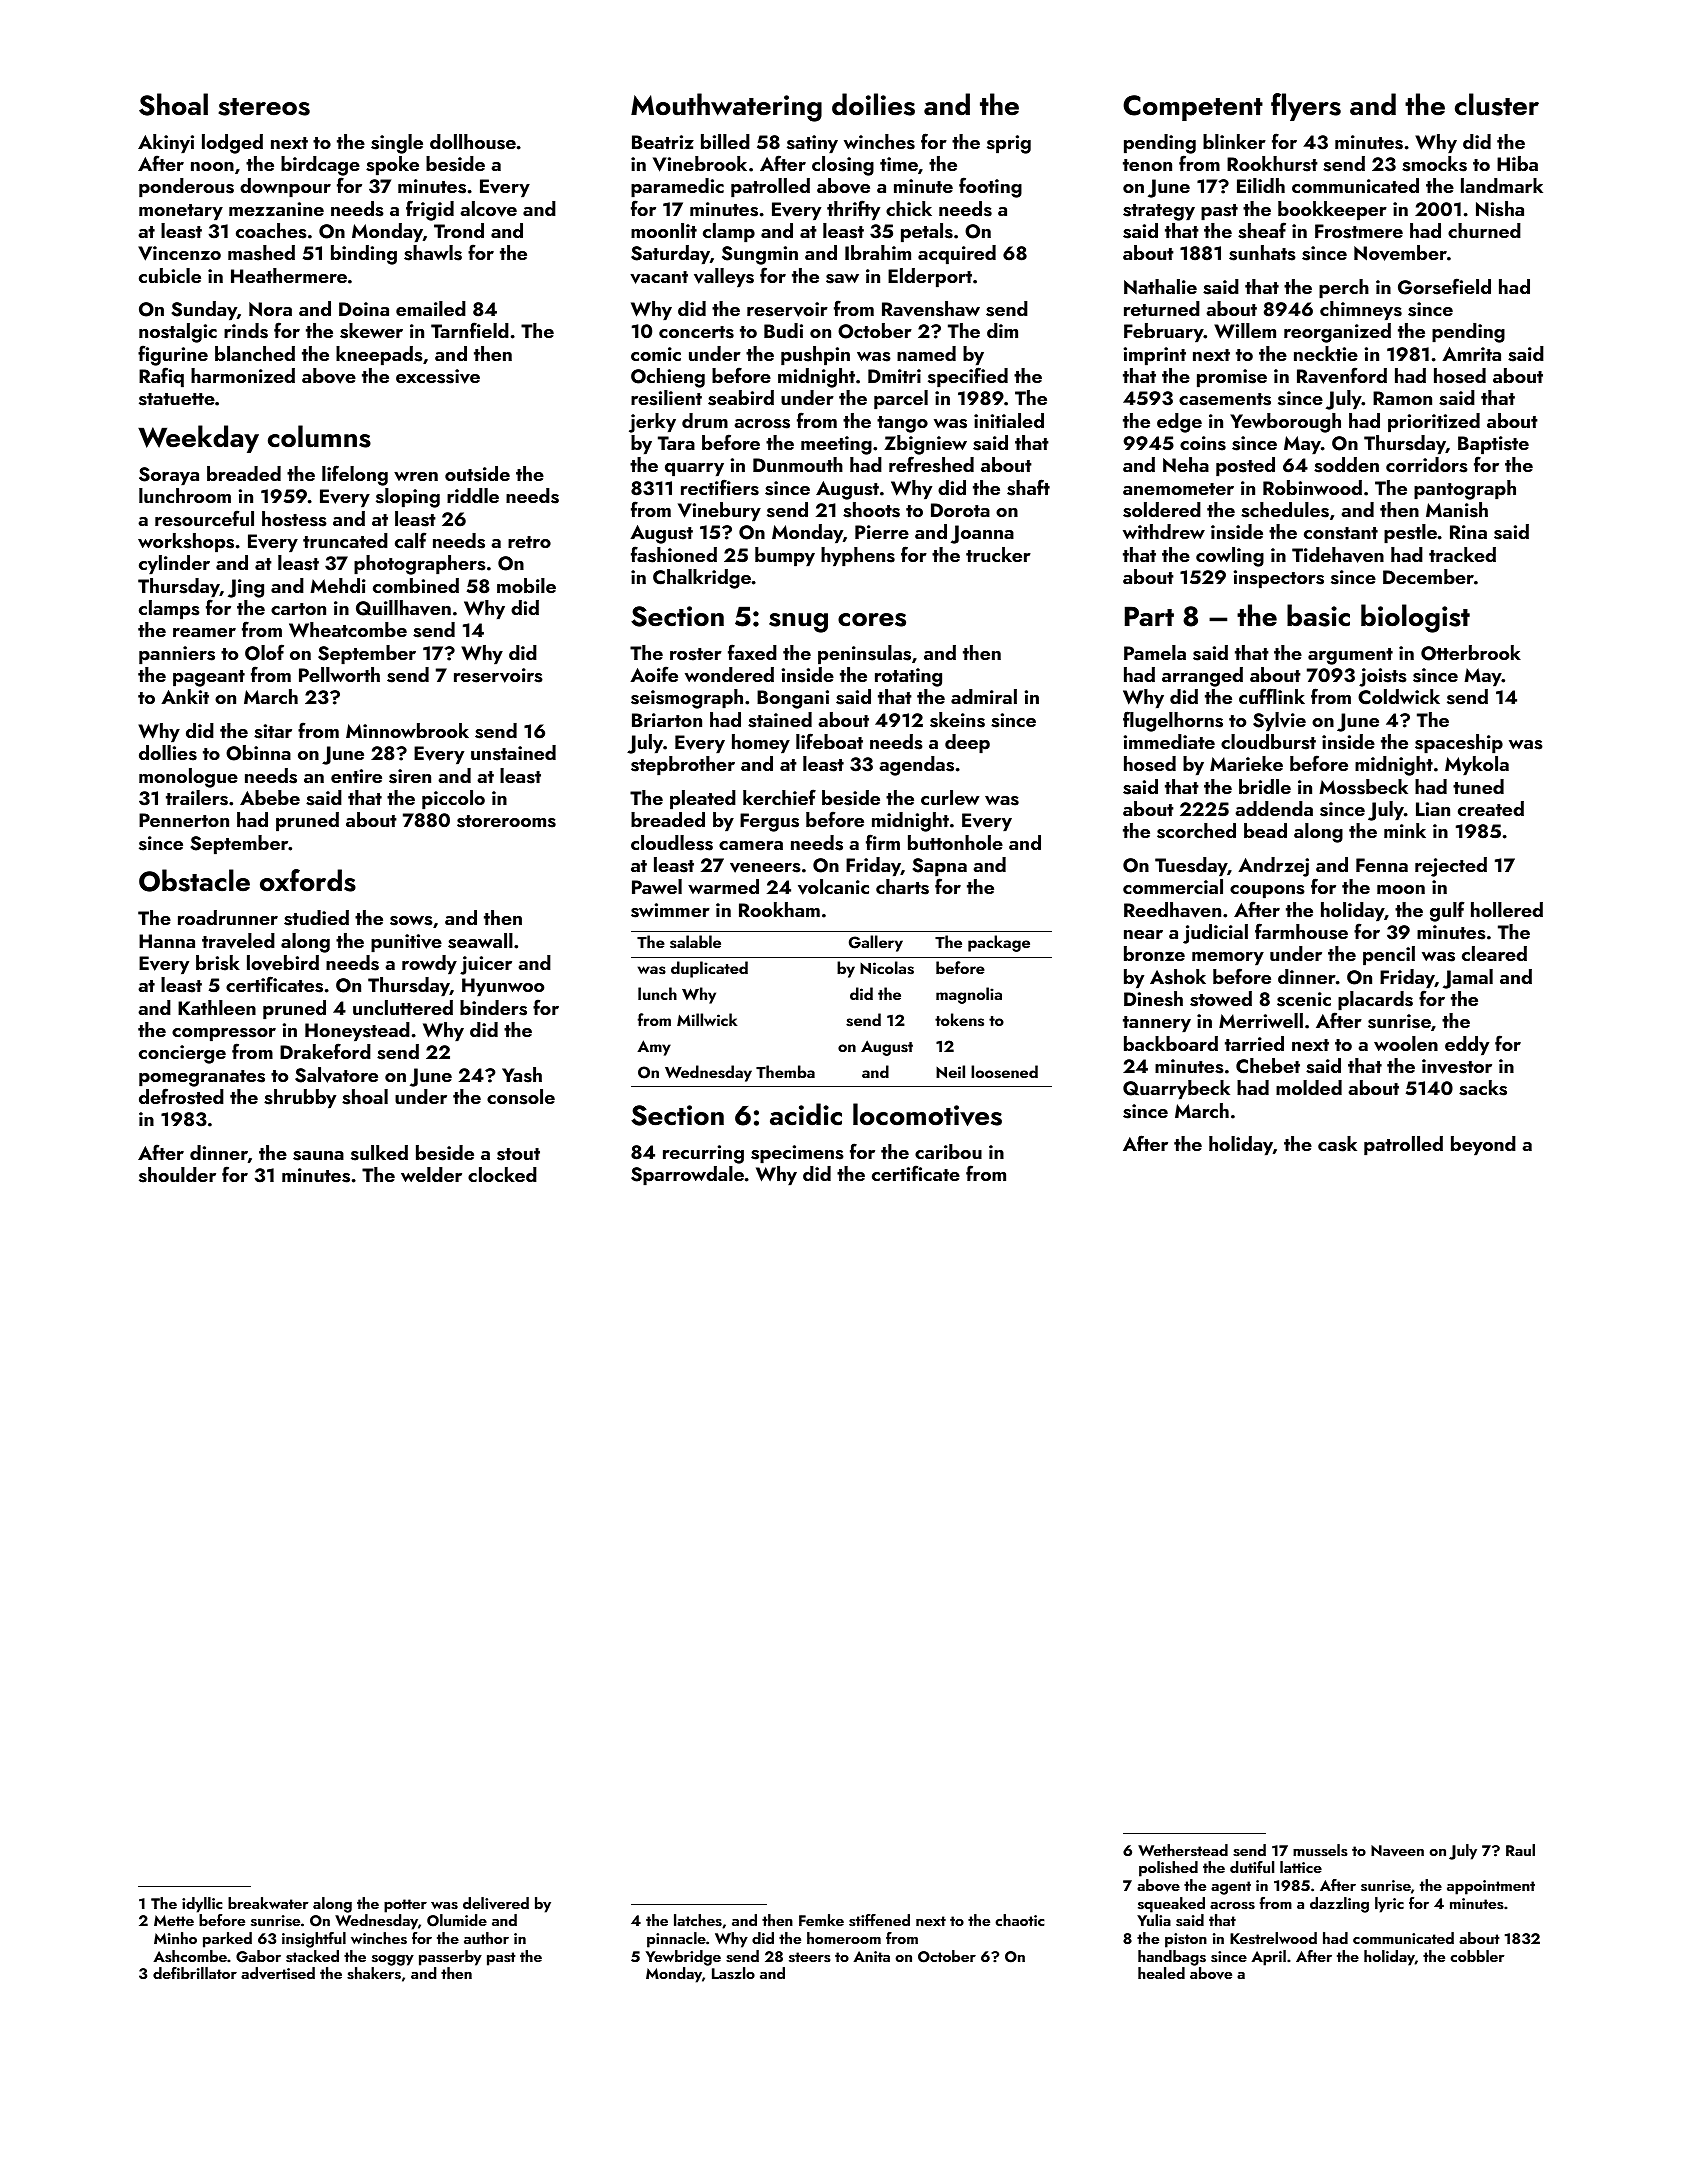 The height and width of the image is (2178, 1683). I want to click on sauna, so click(318, 1156).
